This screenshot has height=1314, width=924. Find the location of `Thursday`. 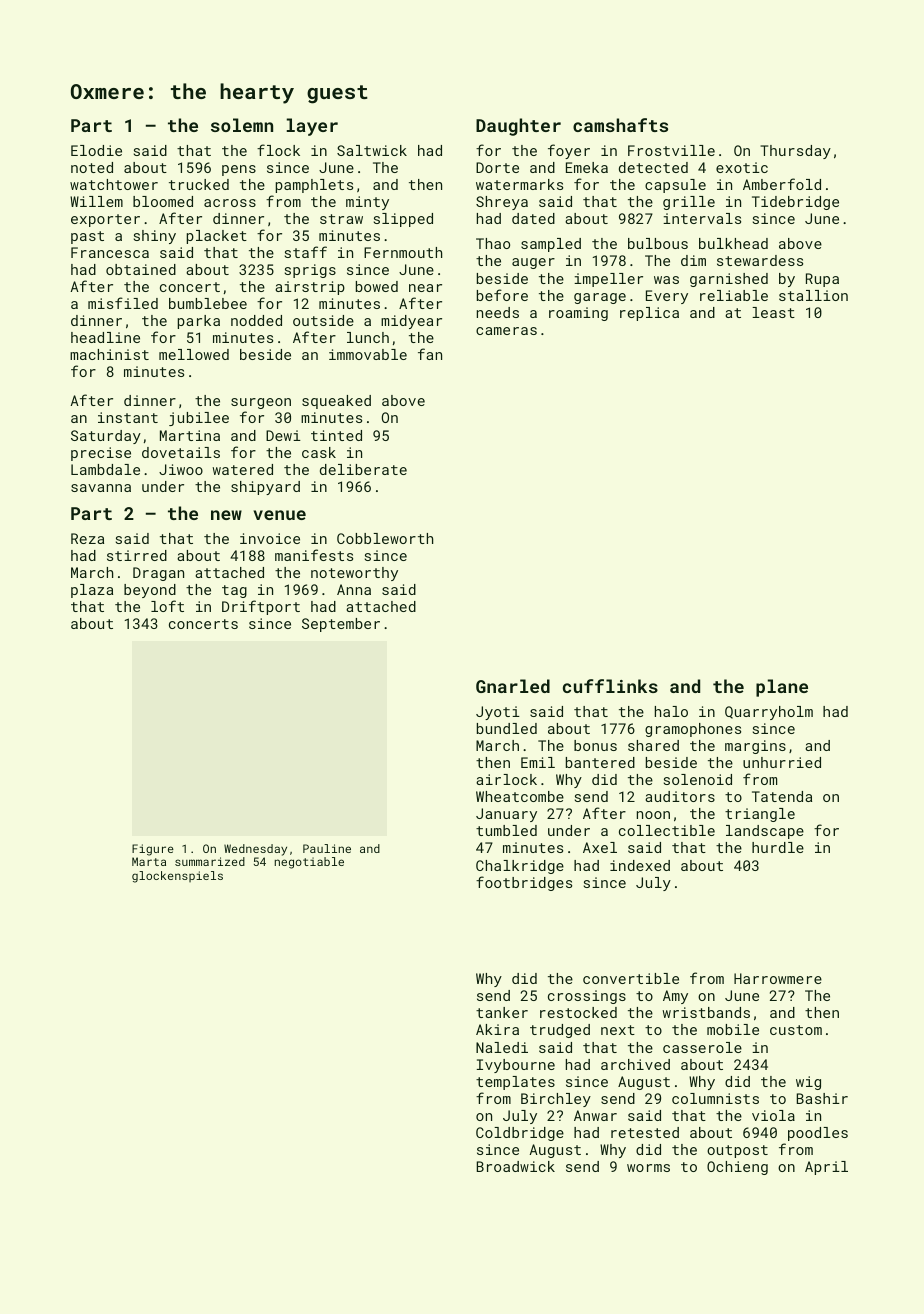

Thursday is located at coordinates (795, 152).
